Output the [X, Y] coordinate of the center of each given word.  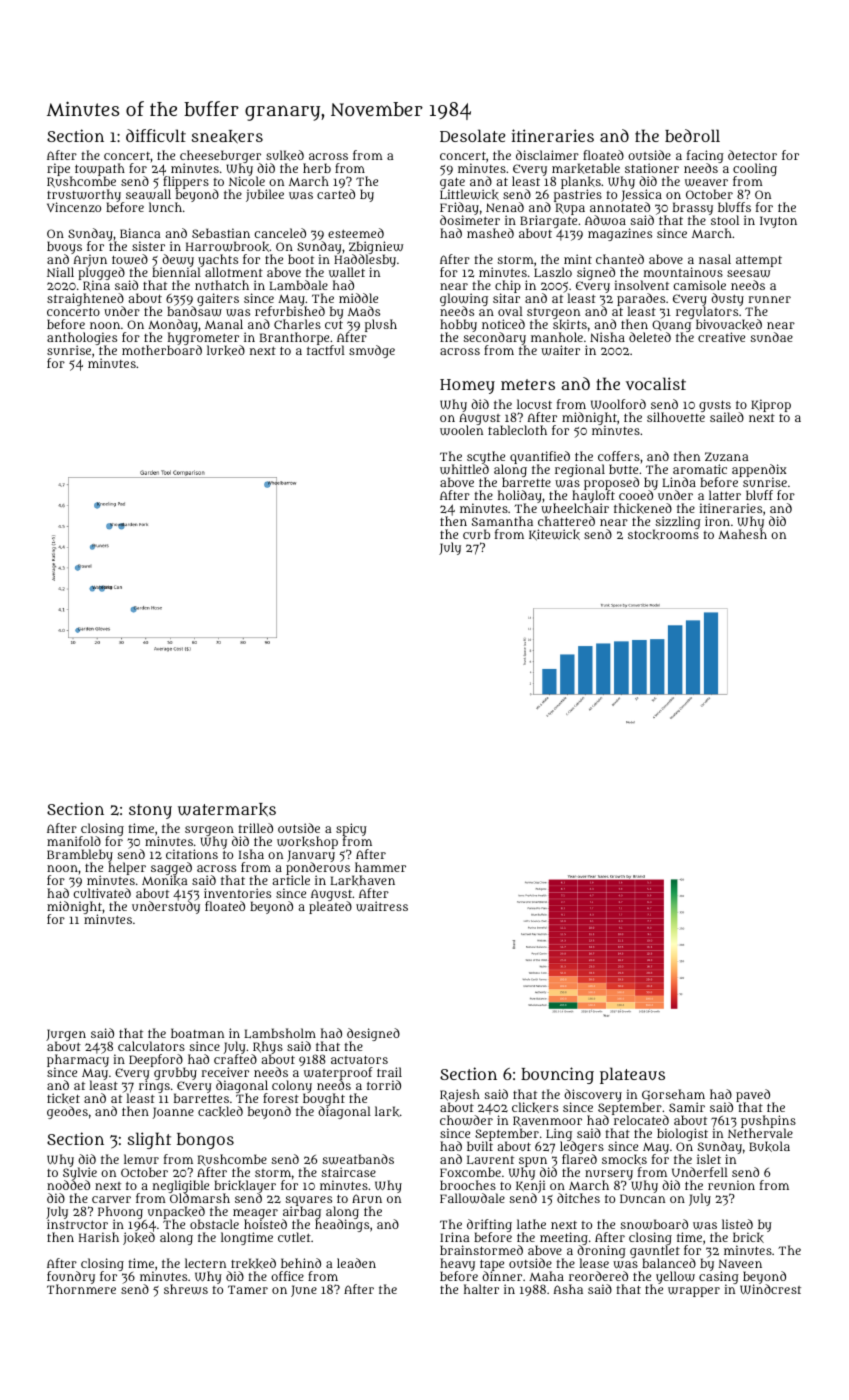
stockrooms [663, 535]
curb [476, 534]
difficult [156, 135]
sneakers [227, 137]
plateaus [632, 1075]
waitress [382, 906]
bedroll [692, 135]
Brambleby [80, 856]
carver [111, 1199]
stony [150, 811]
